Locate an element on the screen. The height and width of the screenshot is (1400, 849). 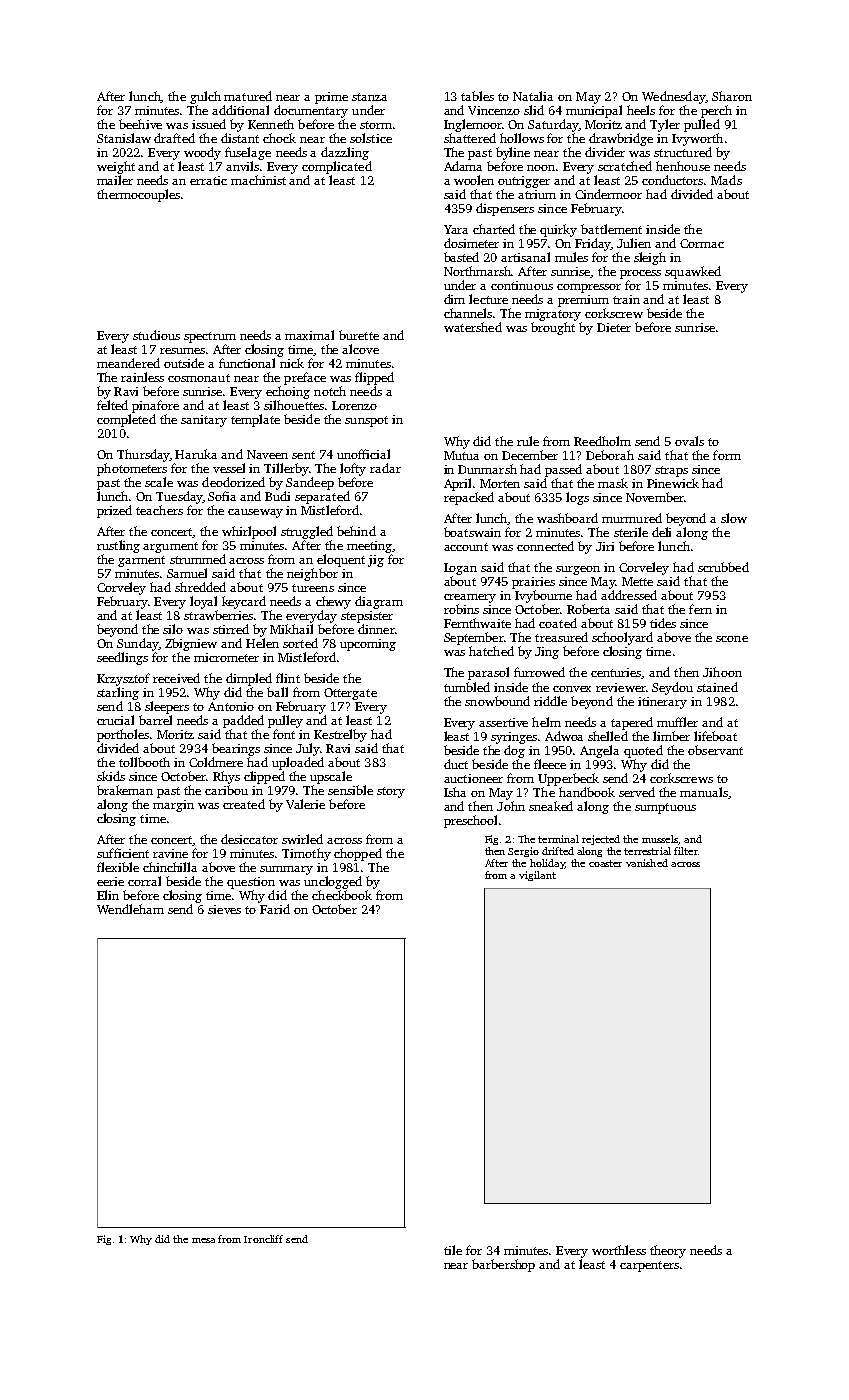
Dieter is located at coordinates (614, 327).
